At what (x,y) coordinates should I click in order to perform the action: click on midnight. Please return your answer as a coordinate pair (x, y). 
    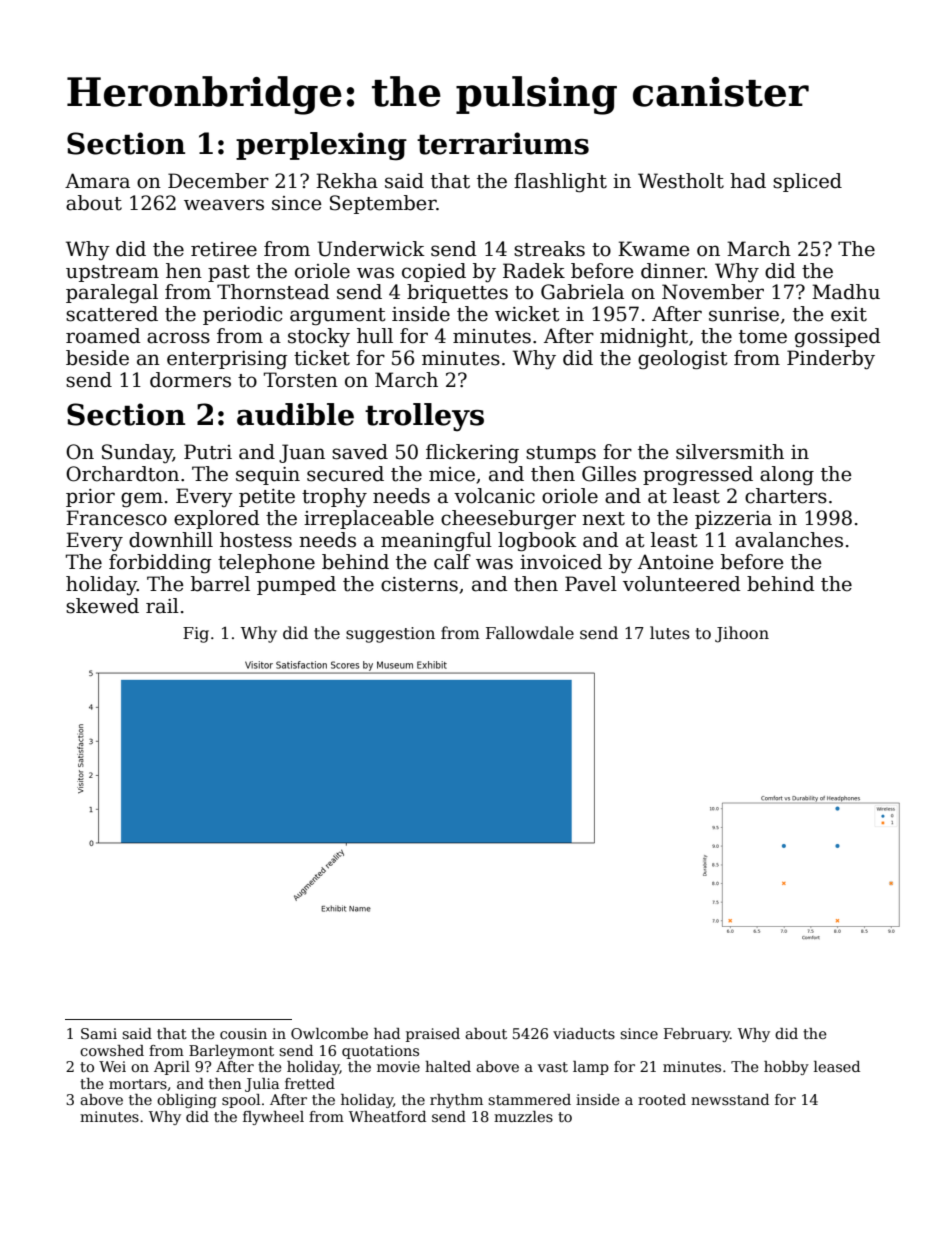
    Looking at the image, I should click on (644, 337).
